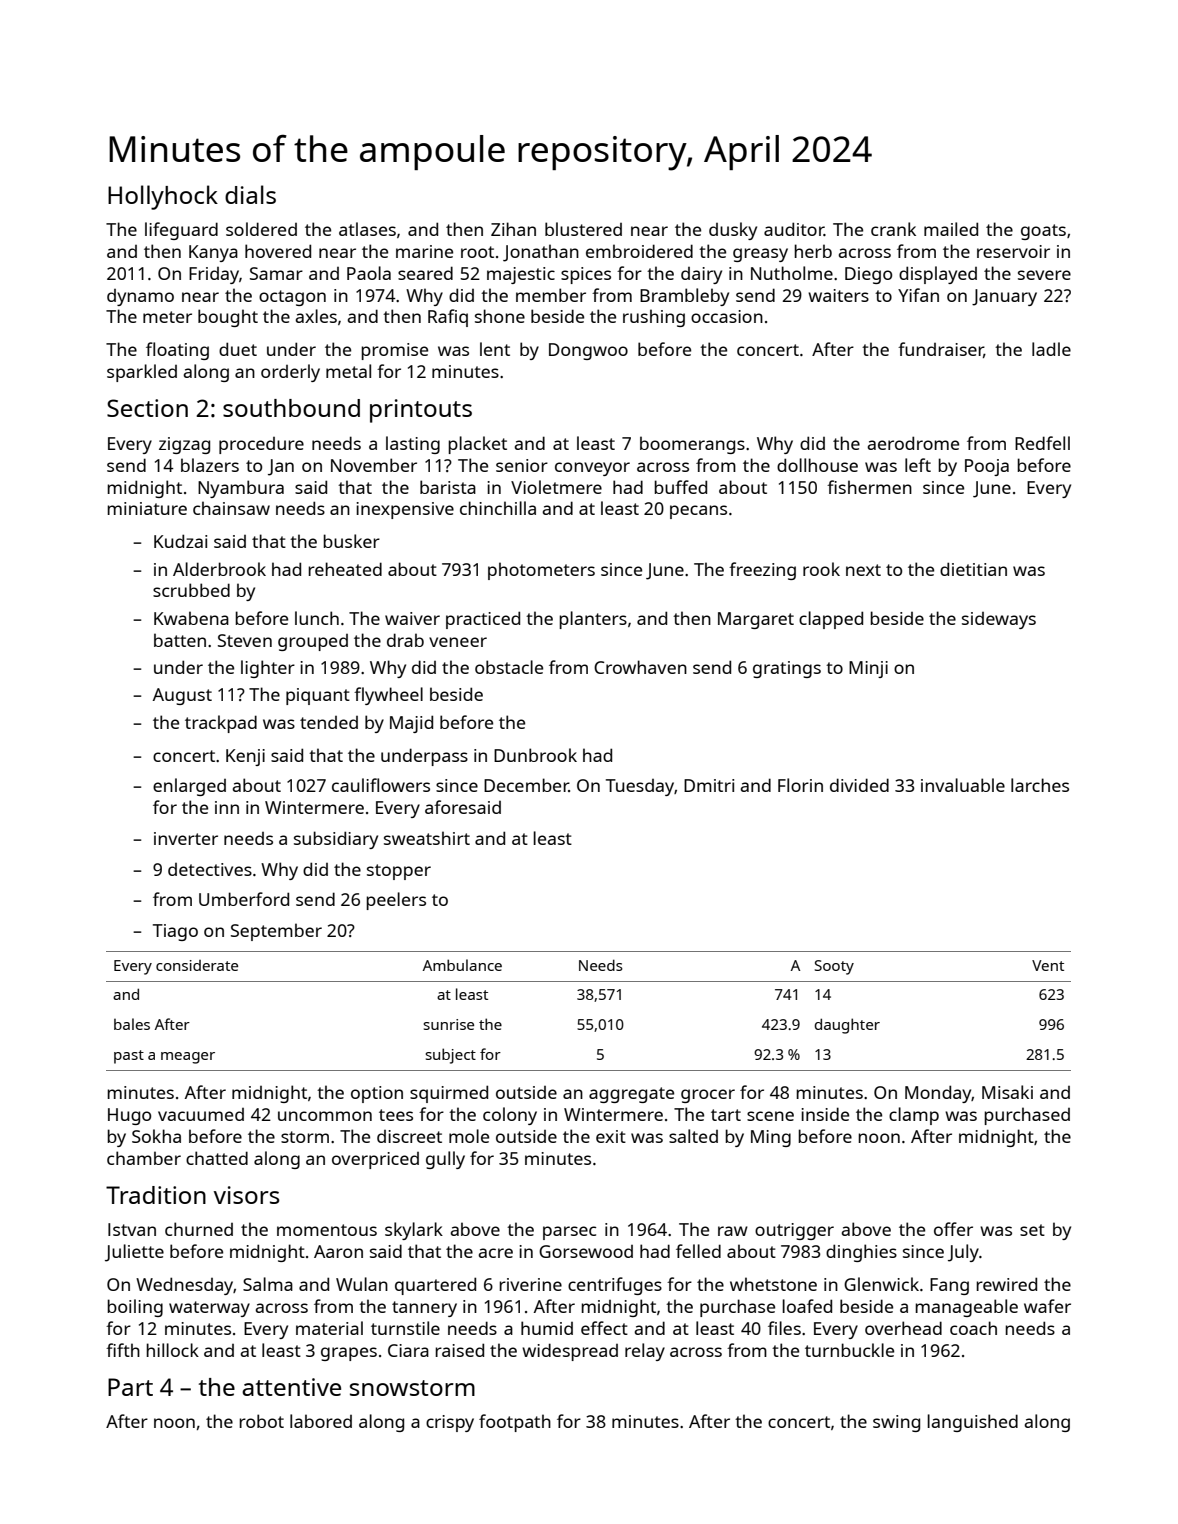 The height and width of the screenshot is (1524, 1178). What do you see at coordinates (794, 1231) in the screenshot?
I see `outrigger` at bounding box center [794, 1231].
